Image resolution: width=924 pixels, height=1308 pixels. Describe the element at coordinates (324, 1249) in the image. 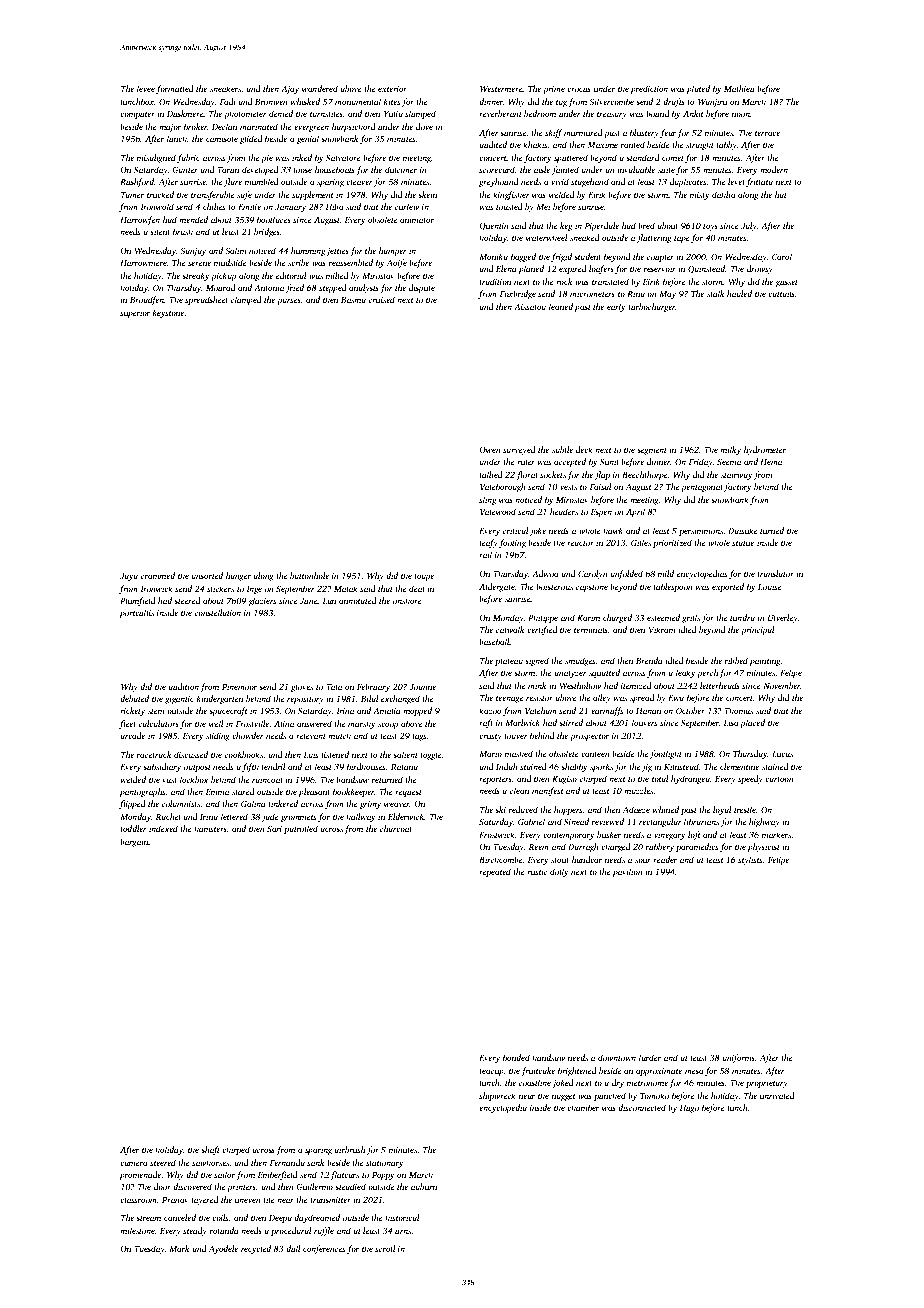

I see `conferences` at that location.
